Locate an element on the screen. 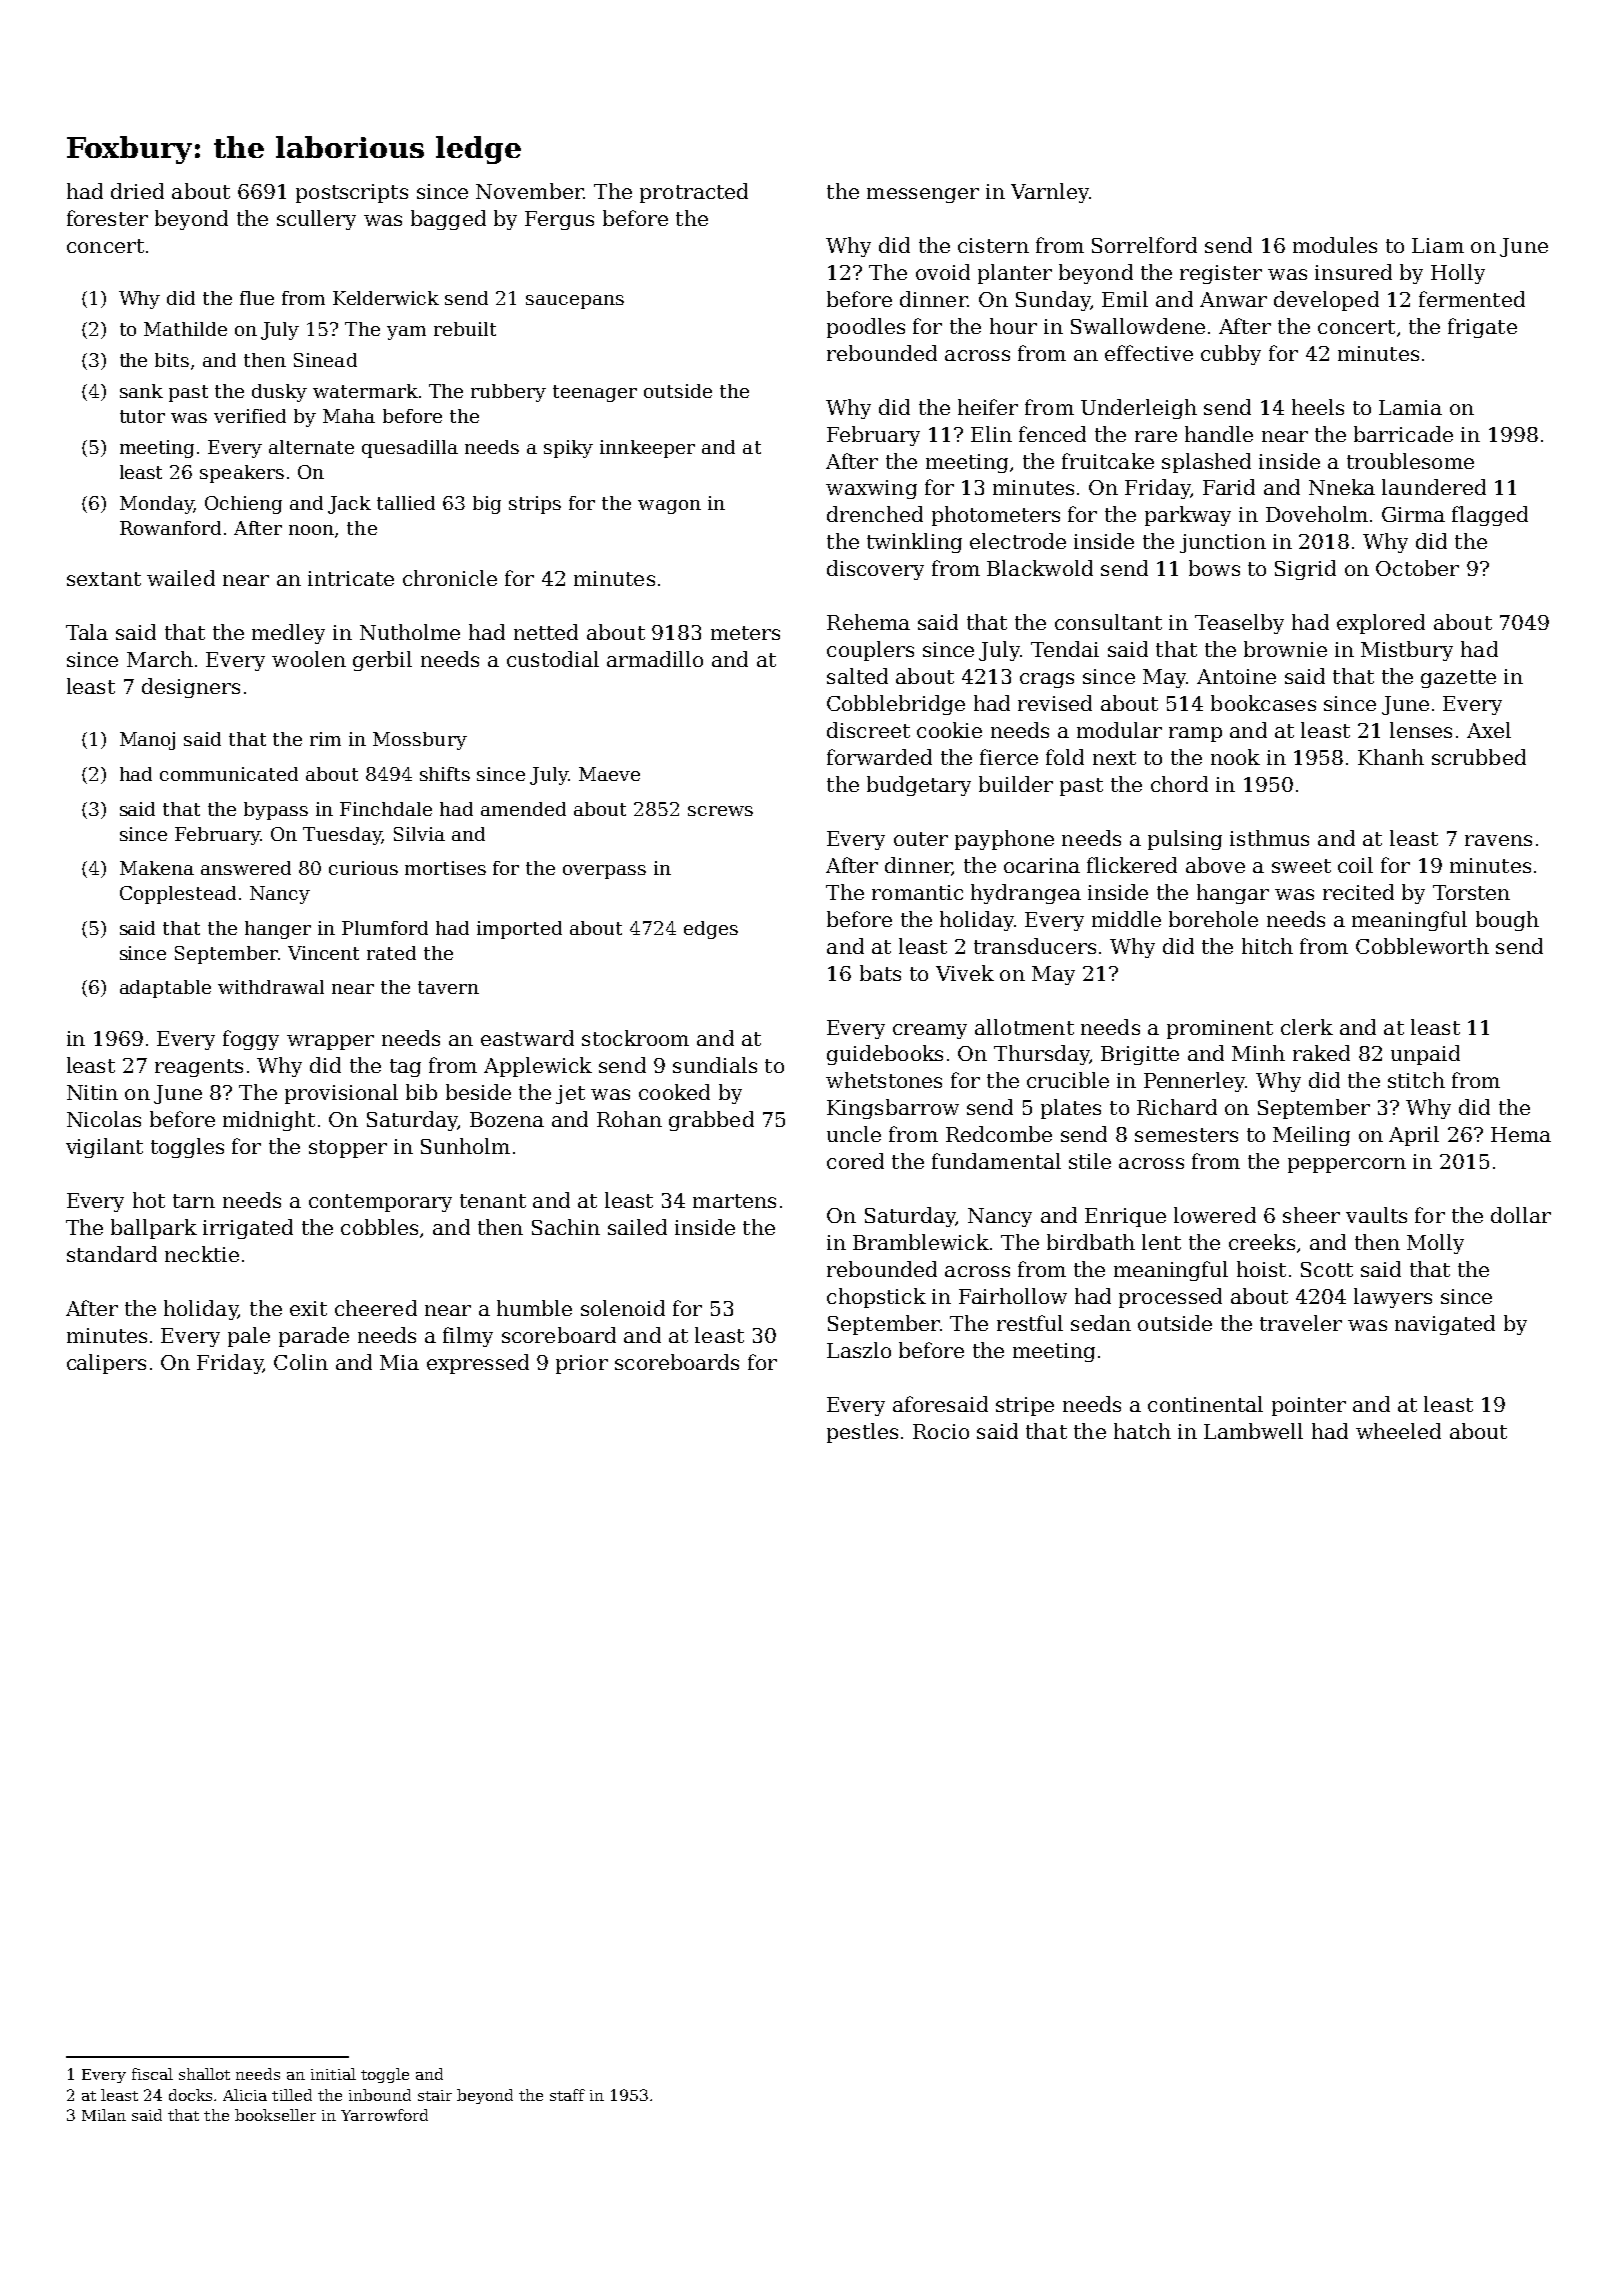 The height and width of the screenshot is (2292, 1620). midnight is located at coordinates (269, 1121).
